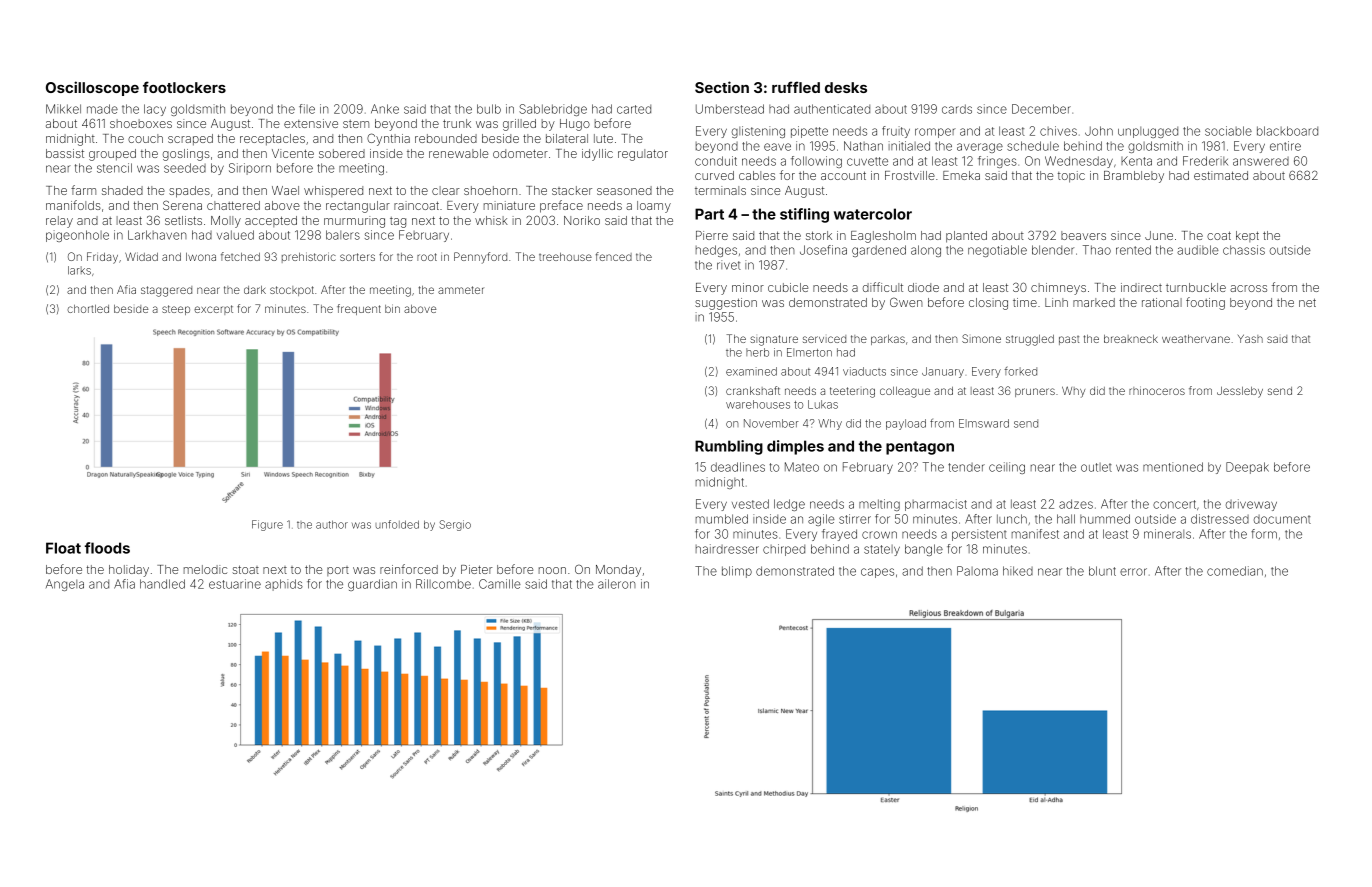 The width and height of the screenshot is (1372, 887). I want to click on deadlines, so click(738, 467).
